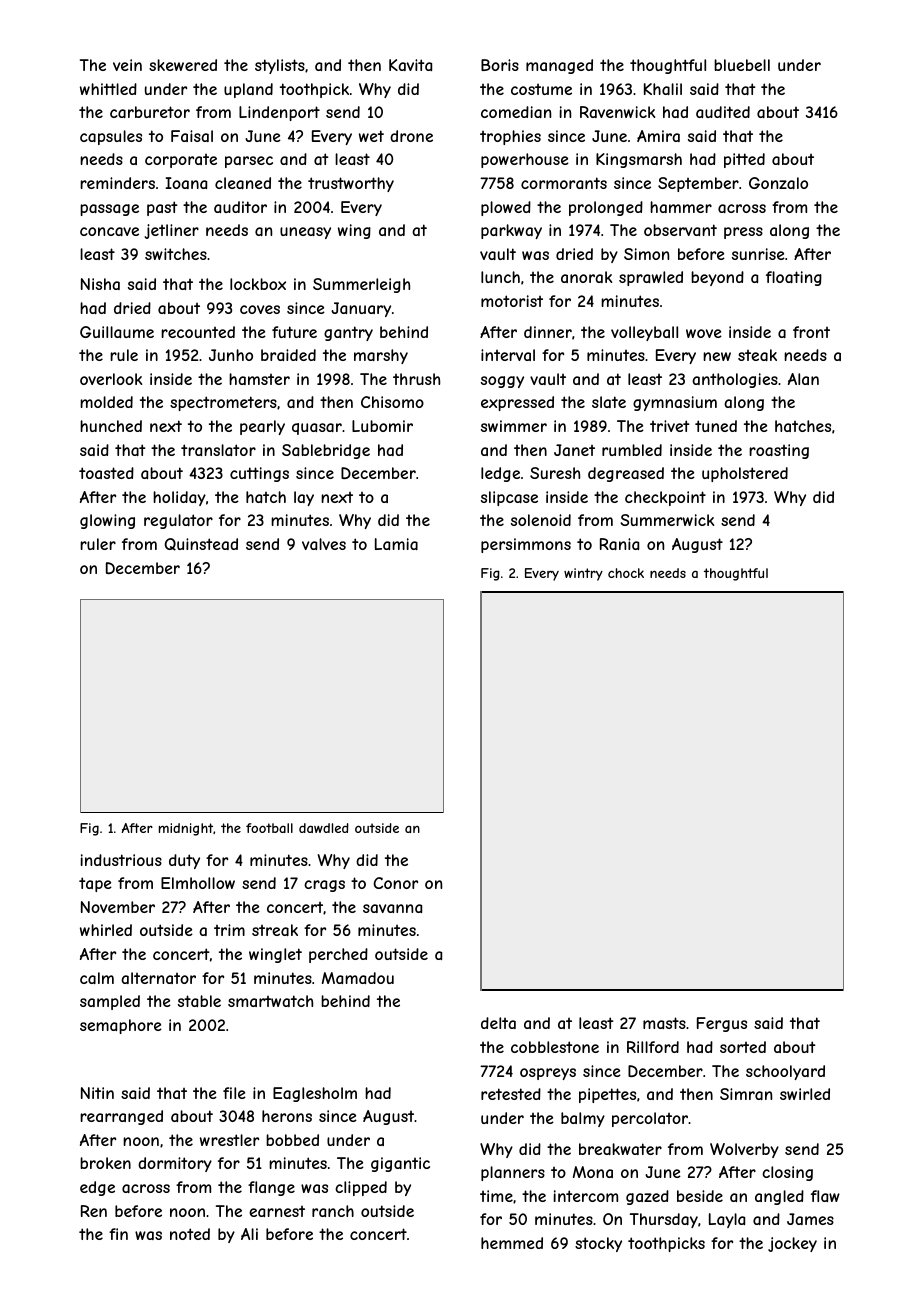 The width and height of the page is (924, 1314). Describe the element at coordinates (410, 65) in the page. I see `Kavita` at that location.
